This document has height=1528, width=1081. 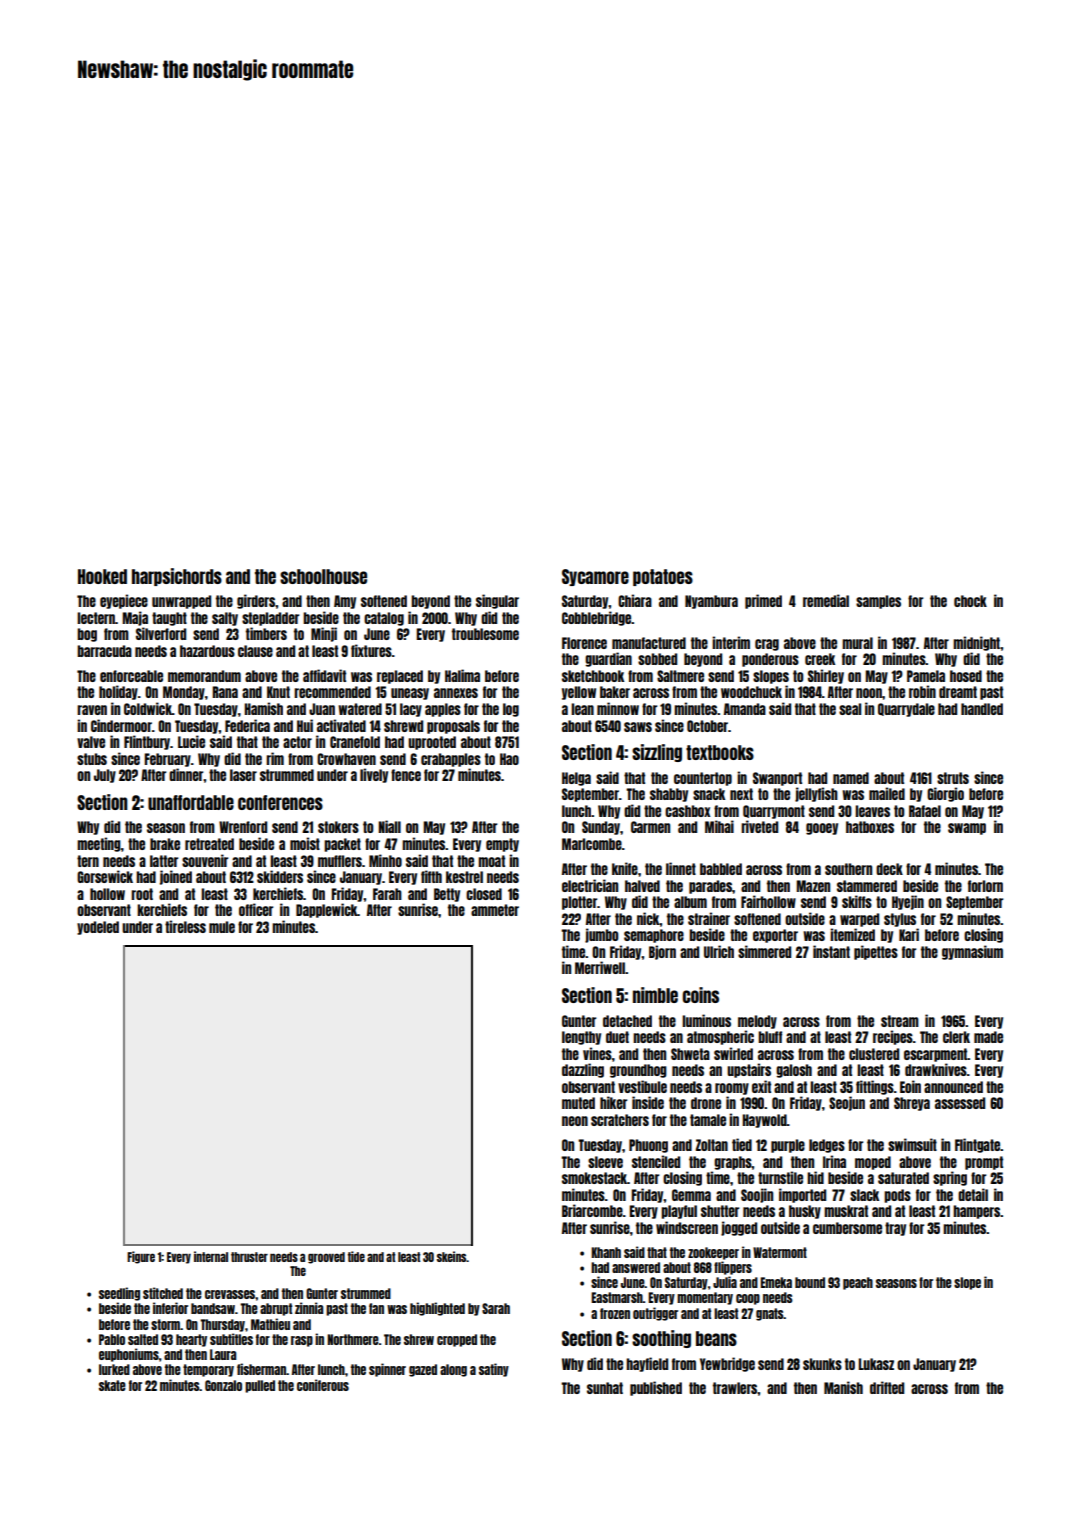 I want to click on raven, so click(x=92, y=710).
